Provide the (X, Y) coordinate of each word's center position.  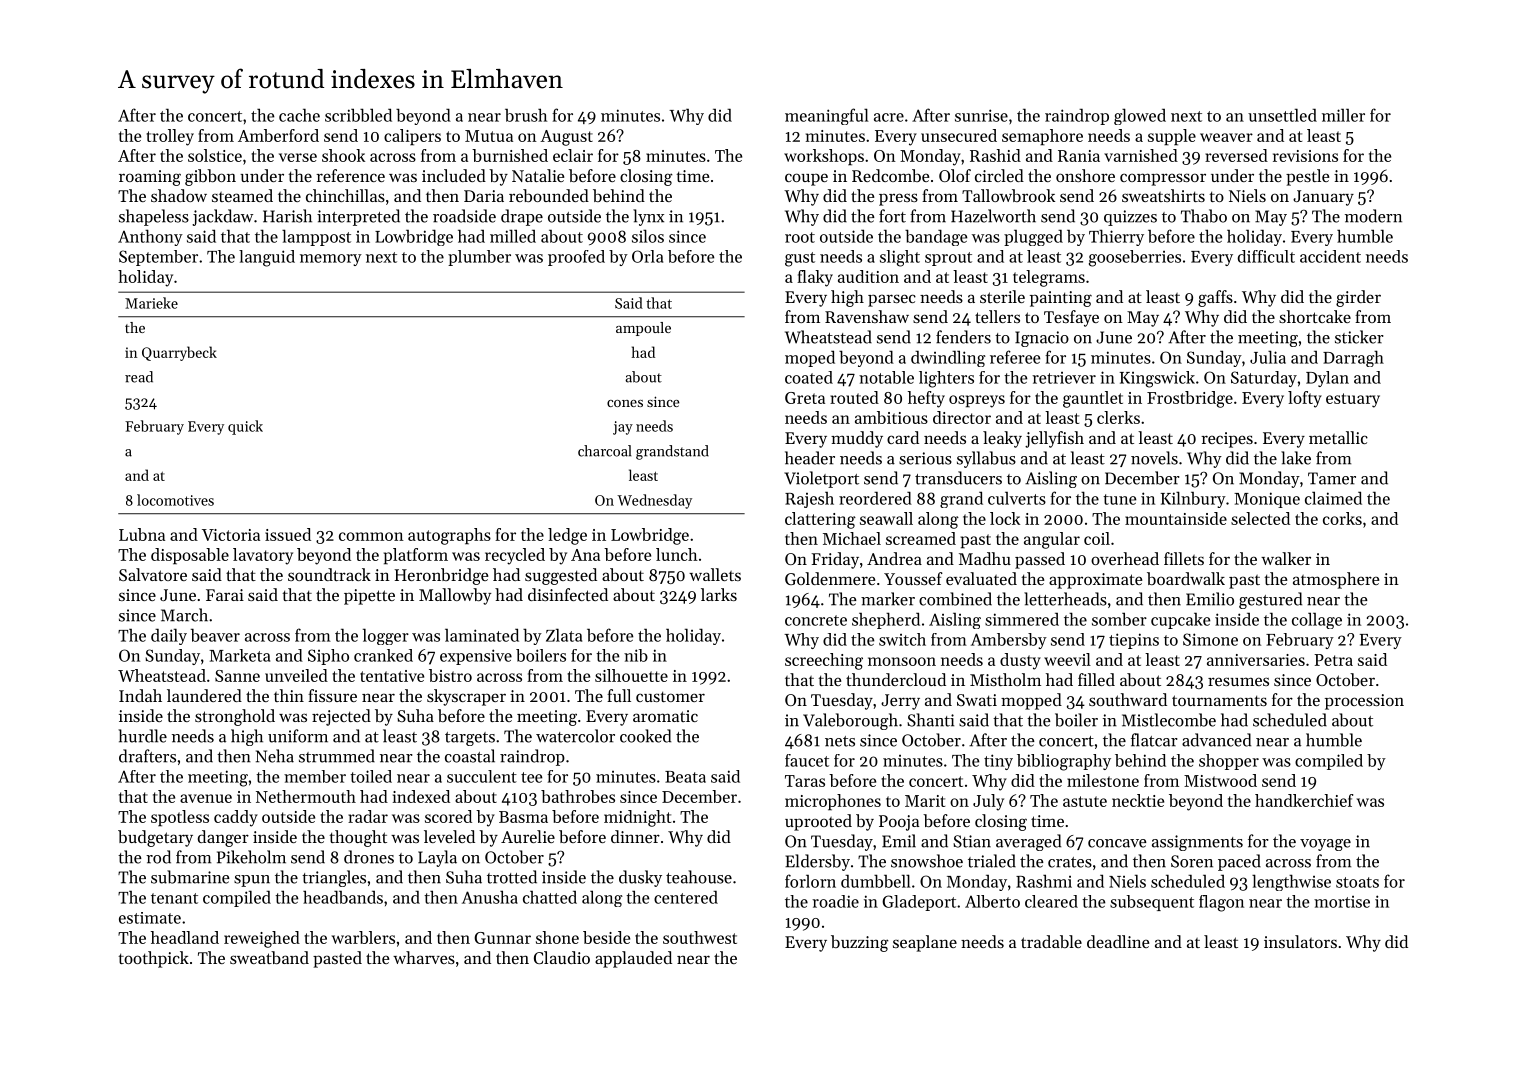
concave (1117, 843)
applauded (633, 959)
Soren (1192, 861)
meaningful (827, 116)
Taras (805, 781)
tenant (174, 898)
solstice (215, 155)
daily (169, 636)
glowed (1140, 116)
